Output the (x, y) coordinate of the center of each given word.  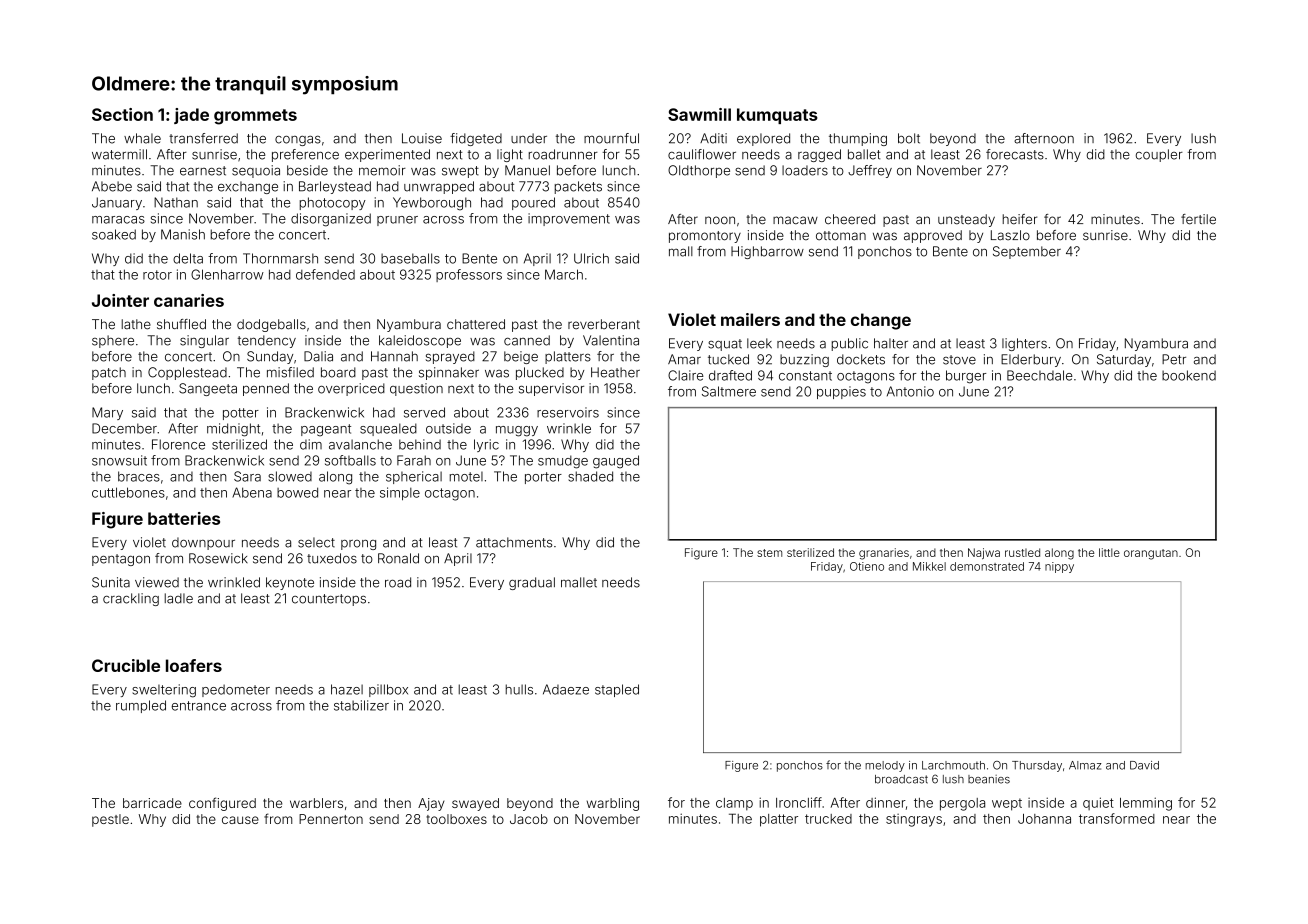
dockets (861, 359)
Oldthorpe (699, 171)
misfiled (290, 372)
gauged (616, 462)
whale (142, 138)
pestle (110, 820)
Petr (1174, 359)
